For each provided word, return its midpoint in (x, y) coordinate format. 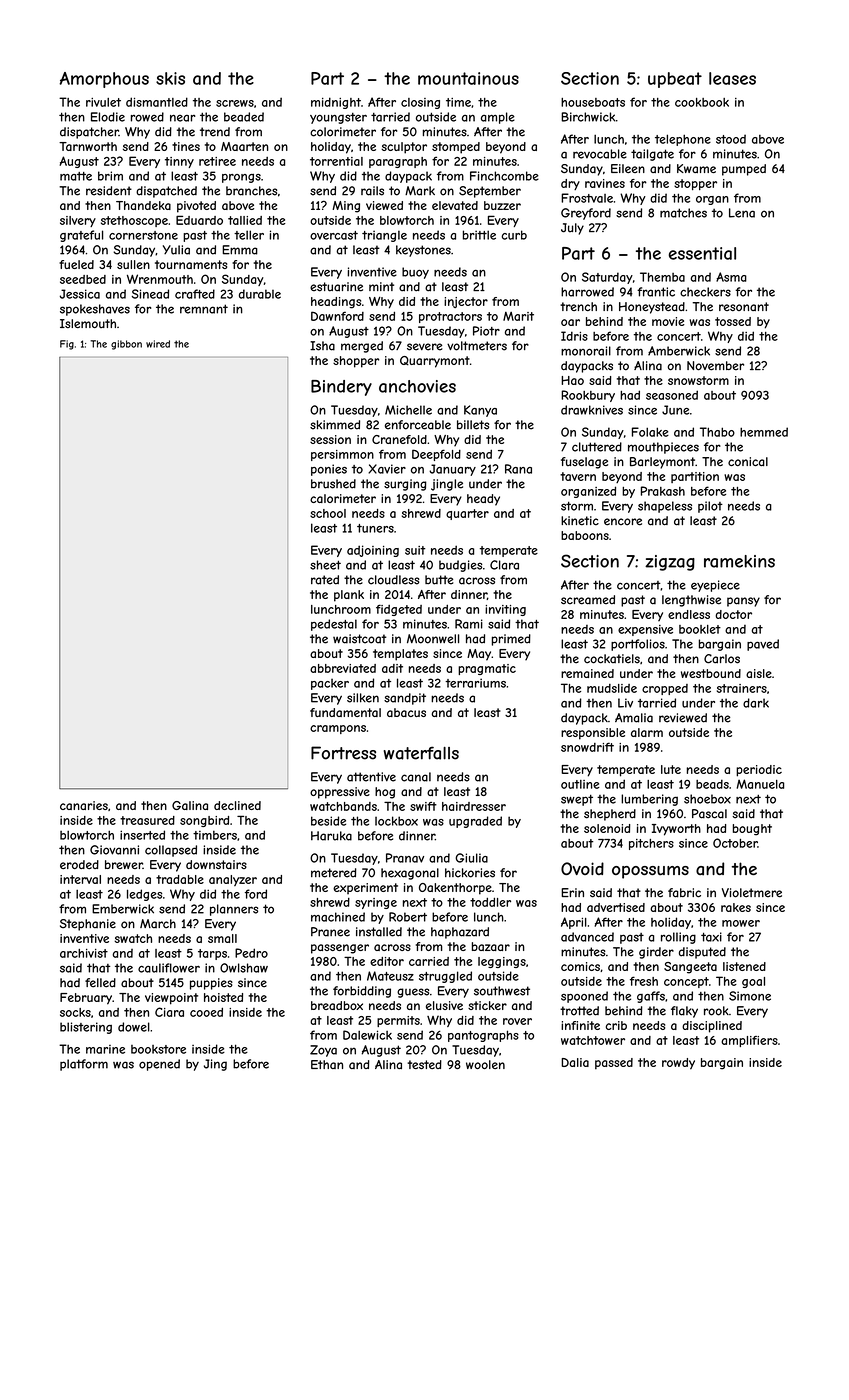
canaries (84, 805)
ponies (329, 470)
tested (424, 1064)
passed (614, 1064)
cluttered (597, 447)
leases (732, 78)
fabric (684, 893)
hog (385, 793)
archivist (84, 953)
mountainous (468, 78)
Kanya (480, 411)
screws (235, 103)
